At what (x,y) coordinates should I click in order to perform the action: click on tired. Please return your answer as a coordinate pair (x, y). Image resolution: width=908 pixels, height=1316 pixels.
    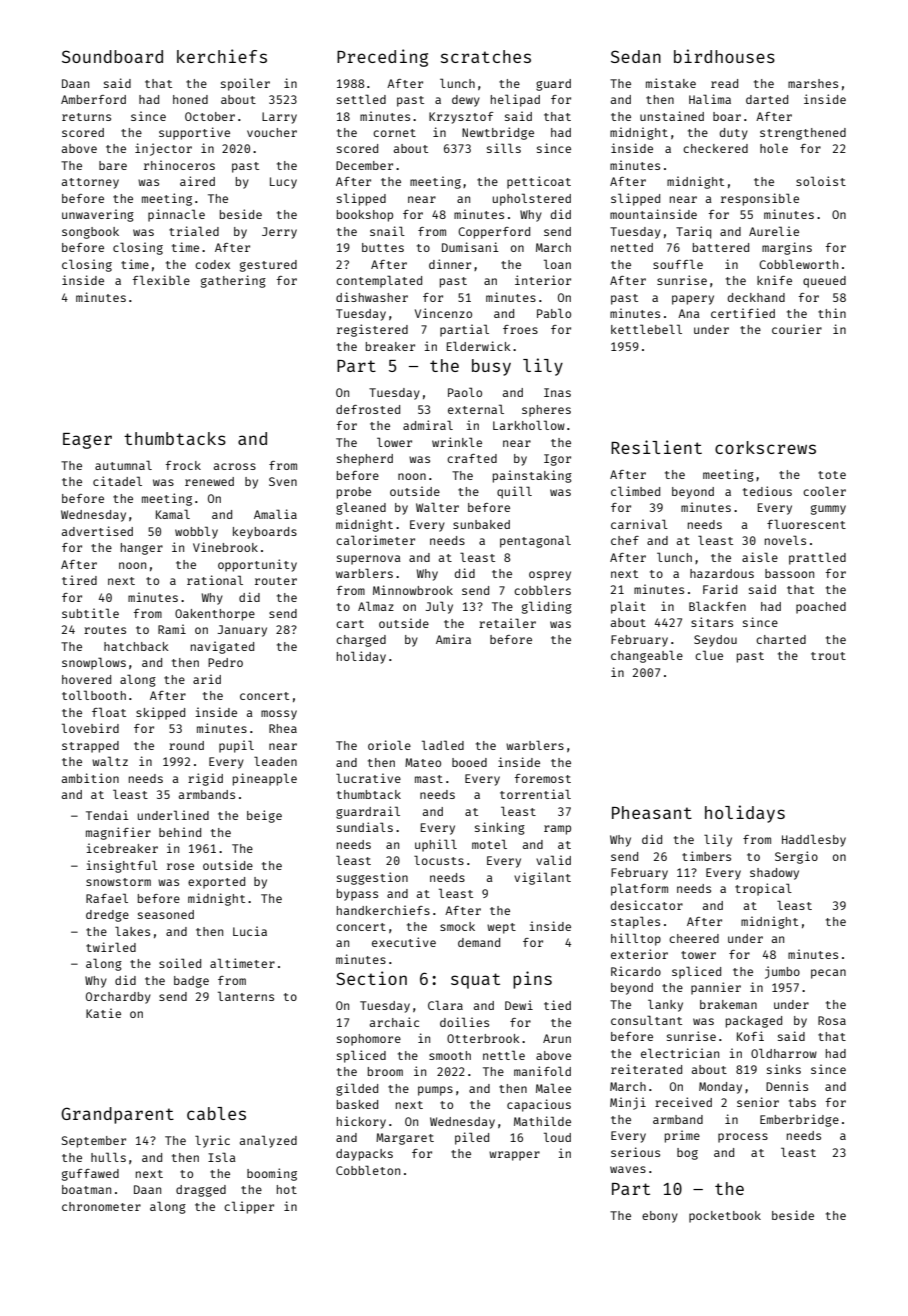
    Looking at the image, I should click on (79, 580).
